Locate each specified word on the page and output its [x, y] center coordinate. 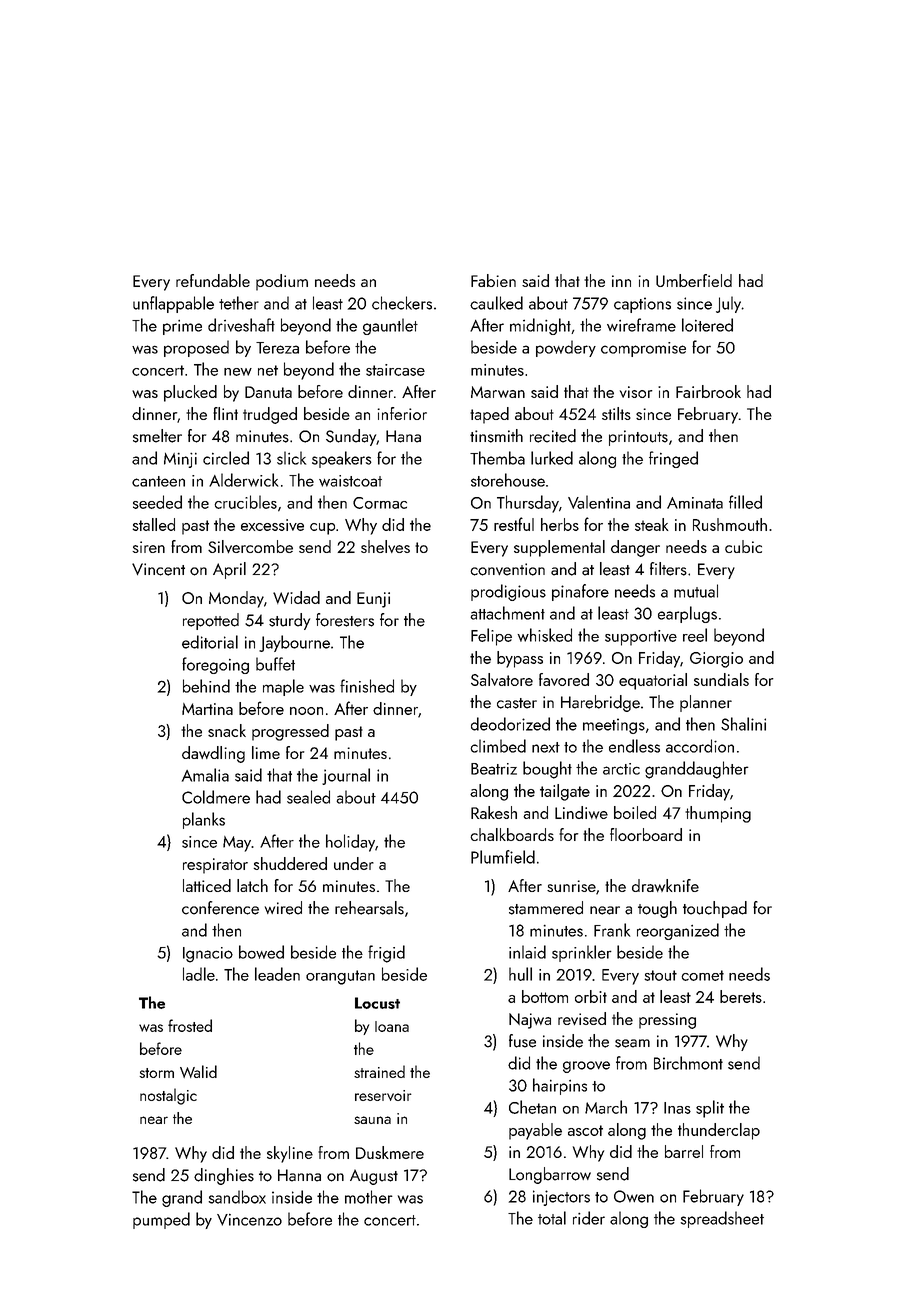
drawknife [665, 885]
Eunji [373, 600]
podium [282, 282]
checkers [402, 303]
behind [206, 686]
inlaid [527, 952]
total [552, 1218]
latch [252, 885]
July [728, 304]
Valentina [599, 502]
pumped [161, 1220]
